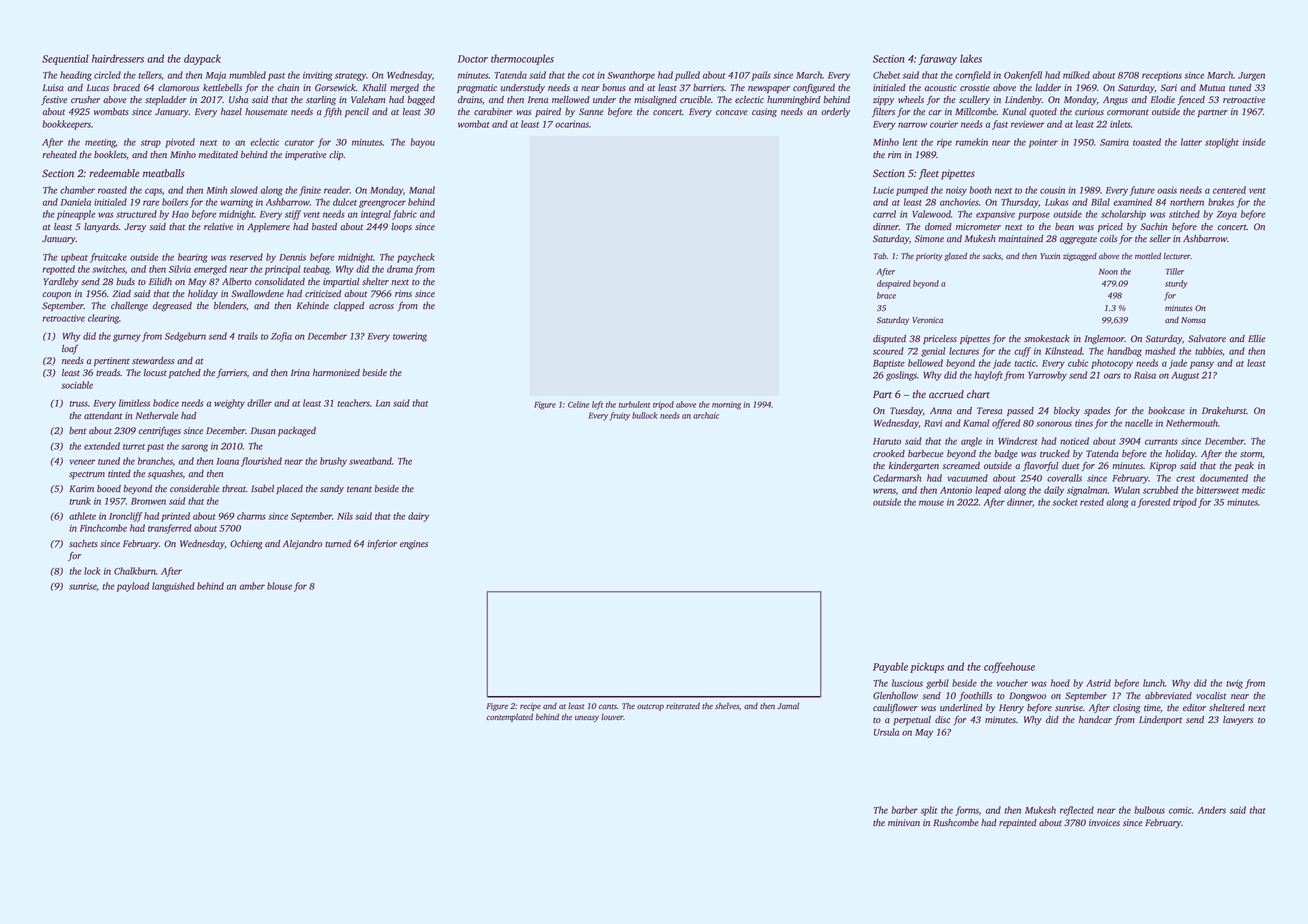  Describe the element at coordinates (414, 544) in the document. I see `engines` at that location.
